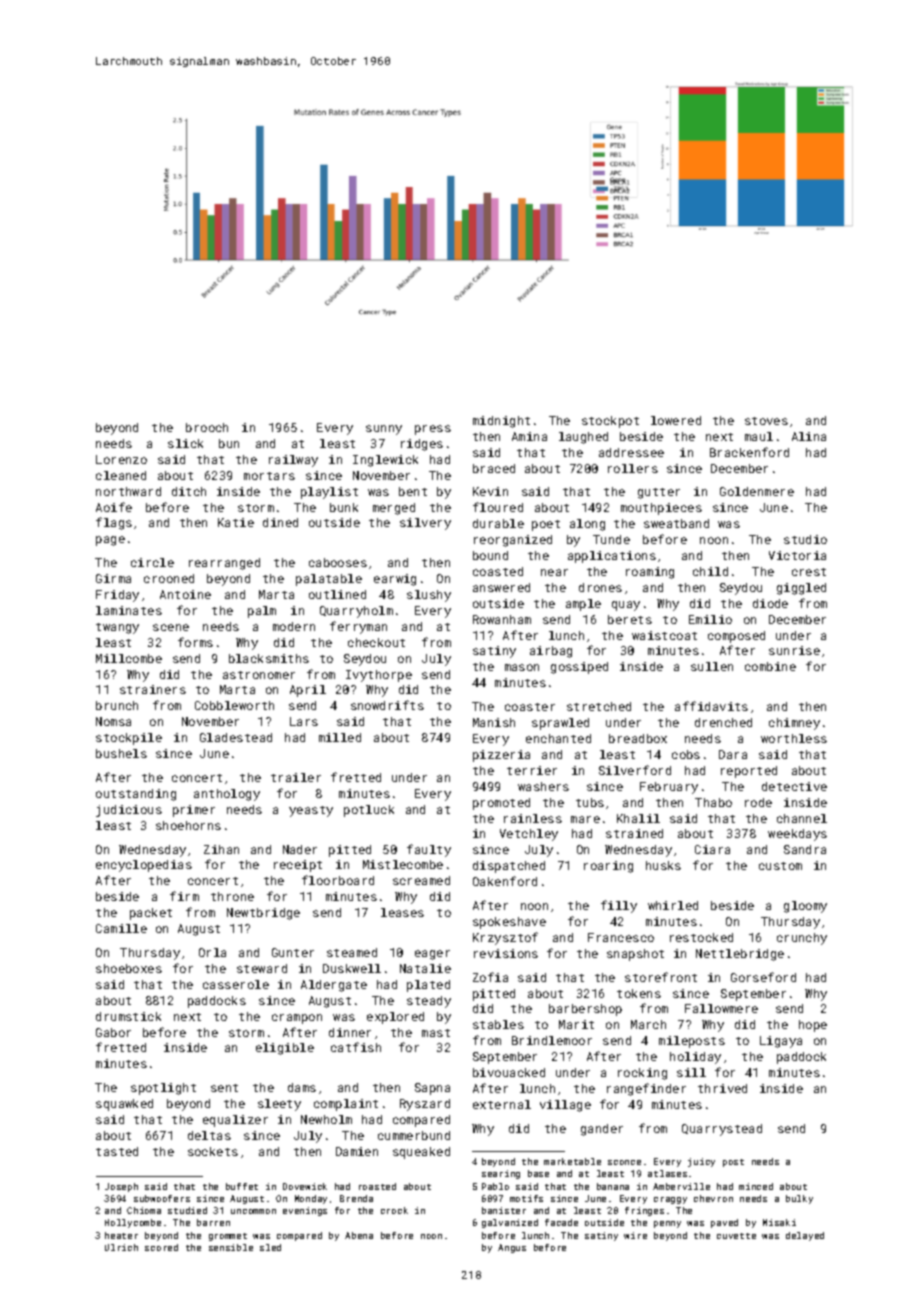 This screenshot has width=924, height=1308. Describe the element at coordinates (384, 430) in the screenshot. I see `sunny` at that location.
